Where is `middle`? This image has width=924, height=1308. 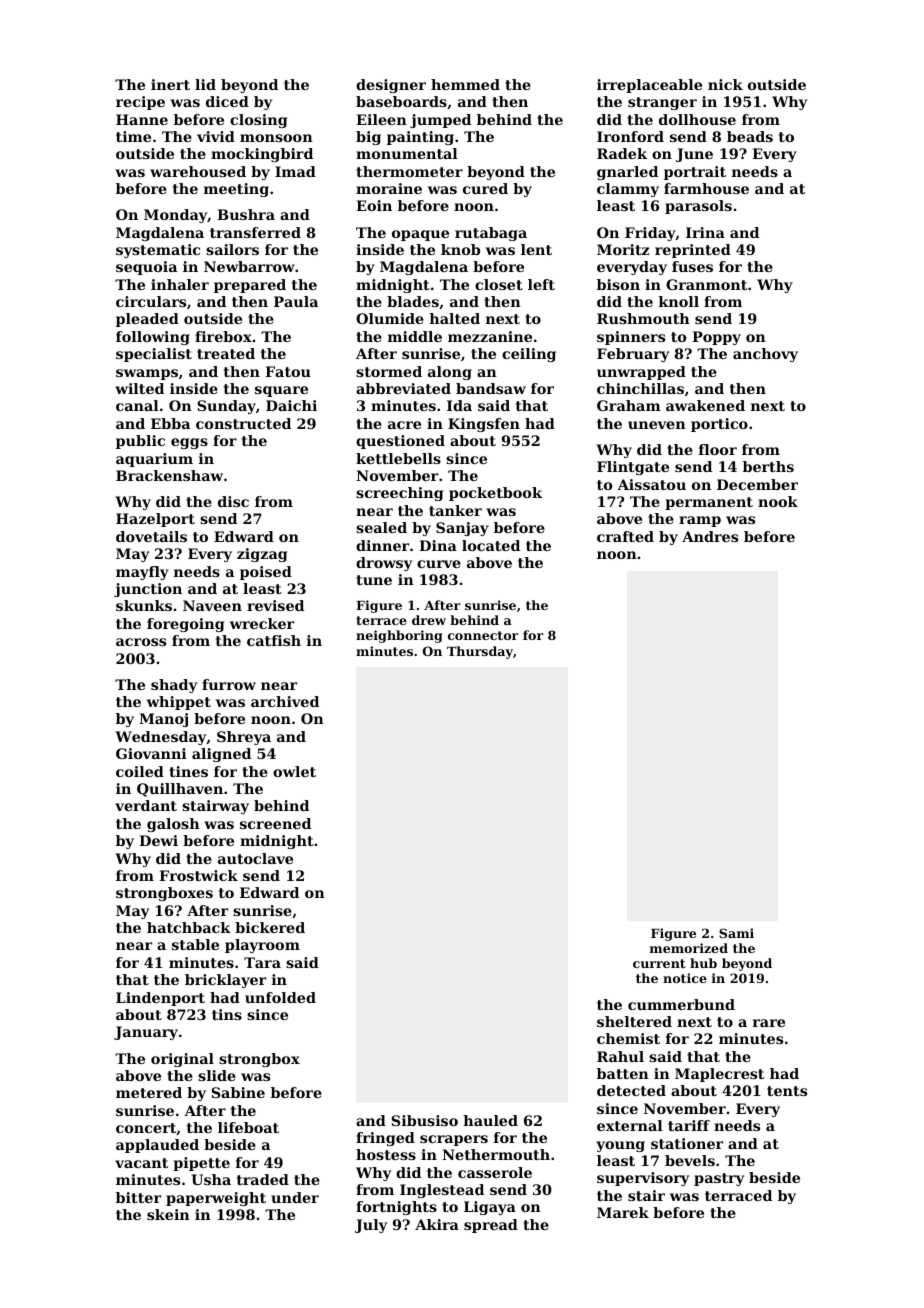 middle is located at coordinates (415, 336).
